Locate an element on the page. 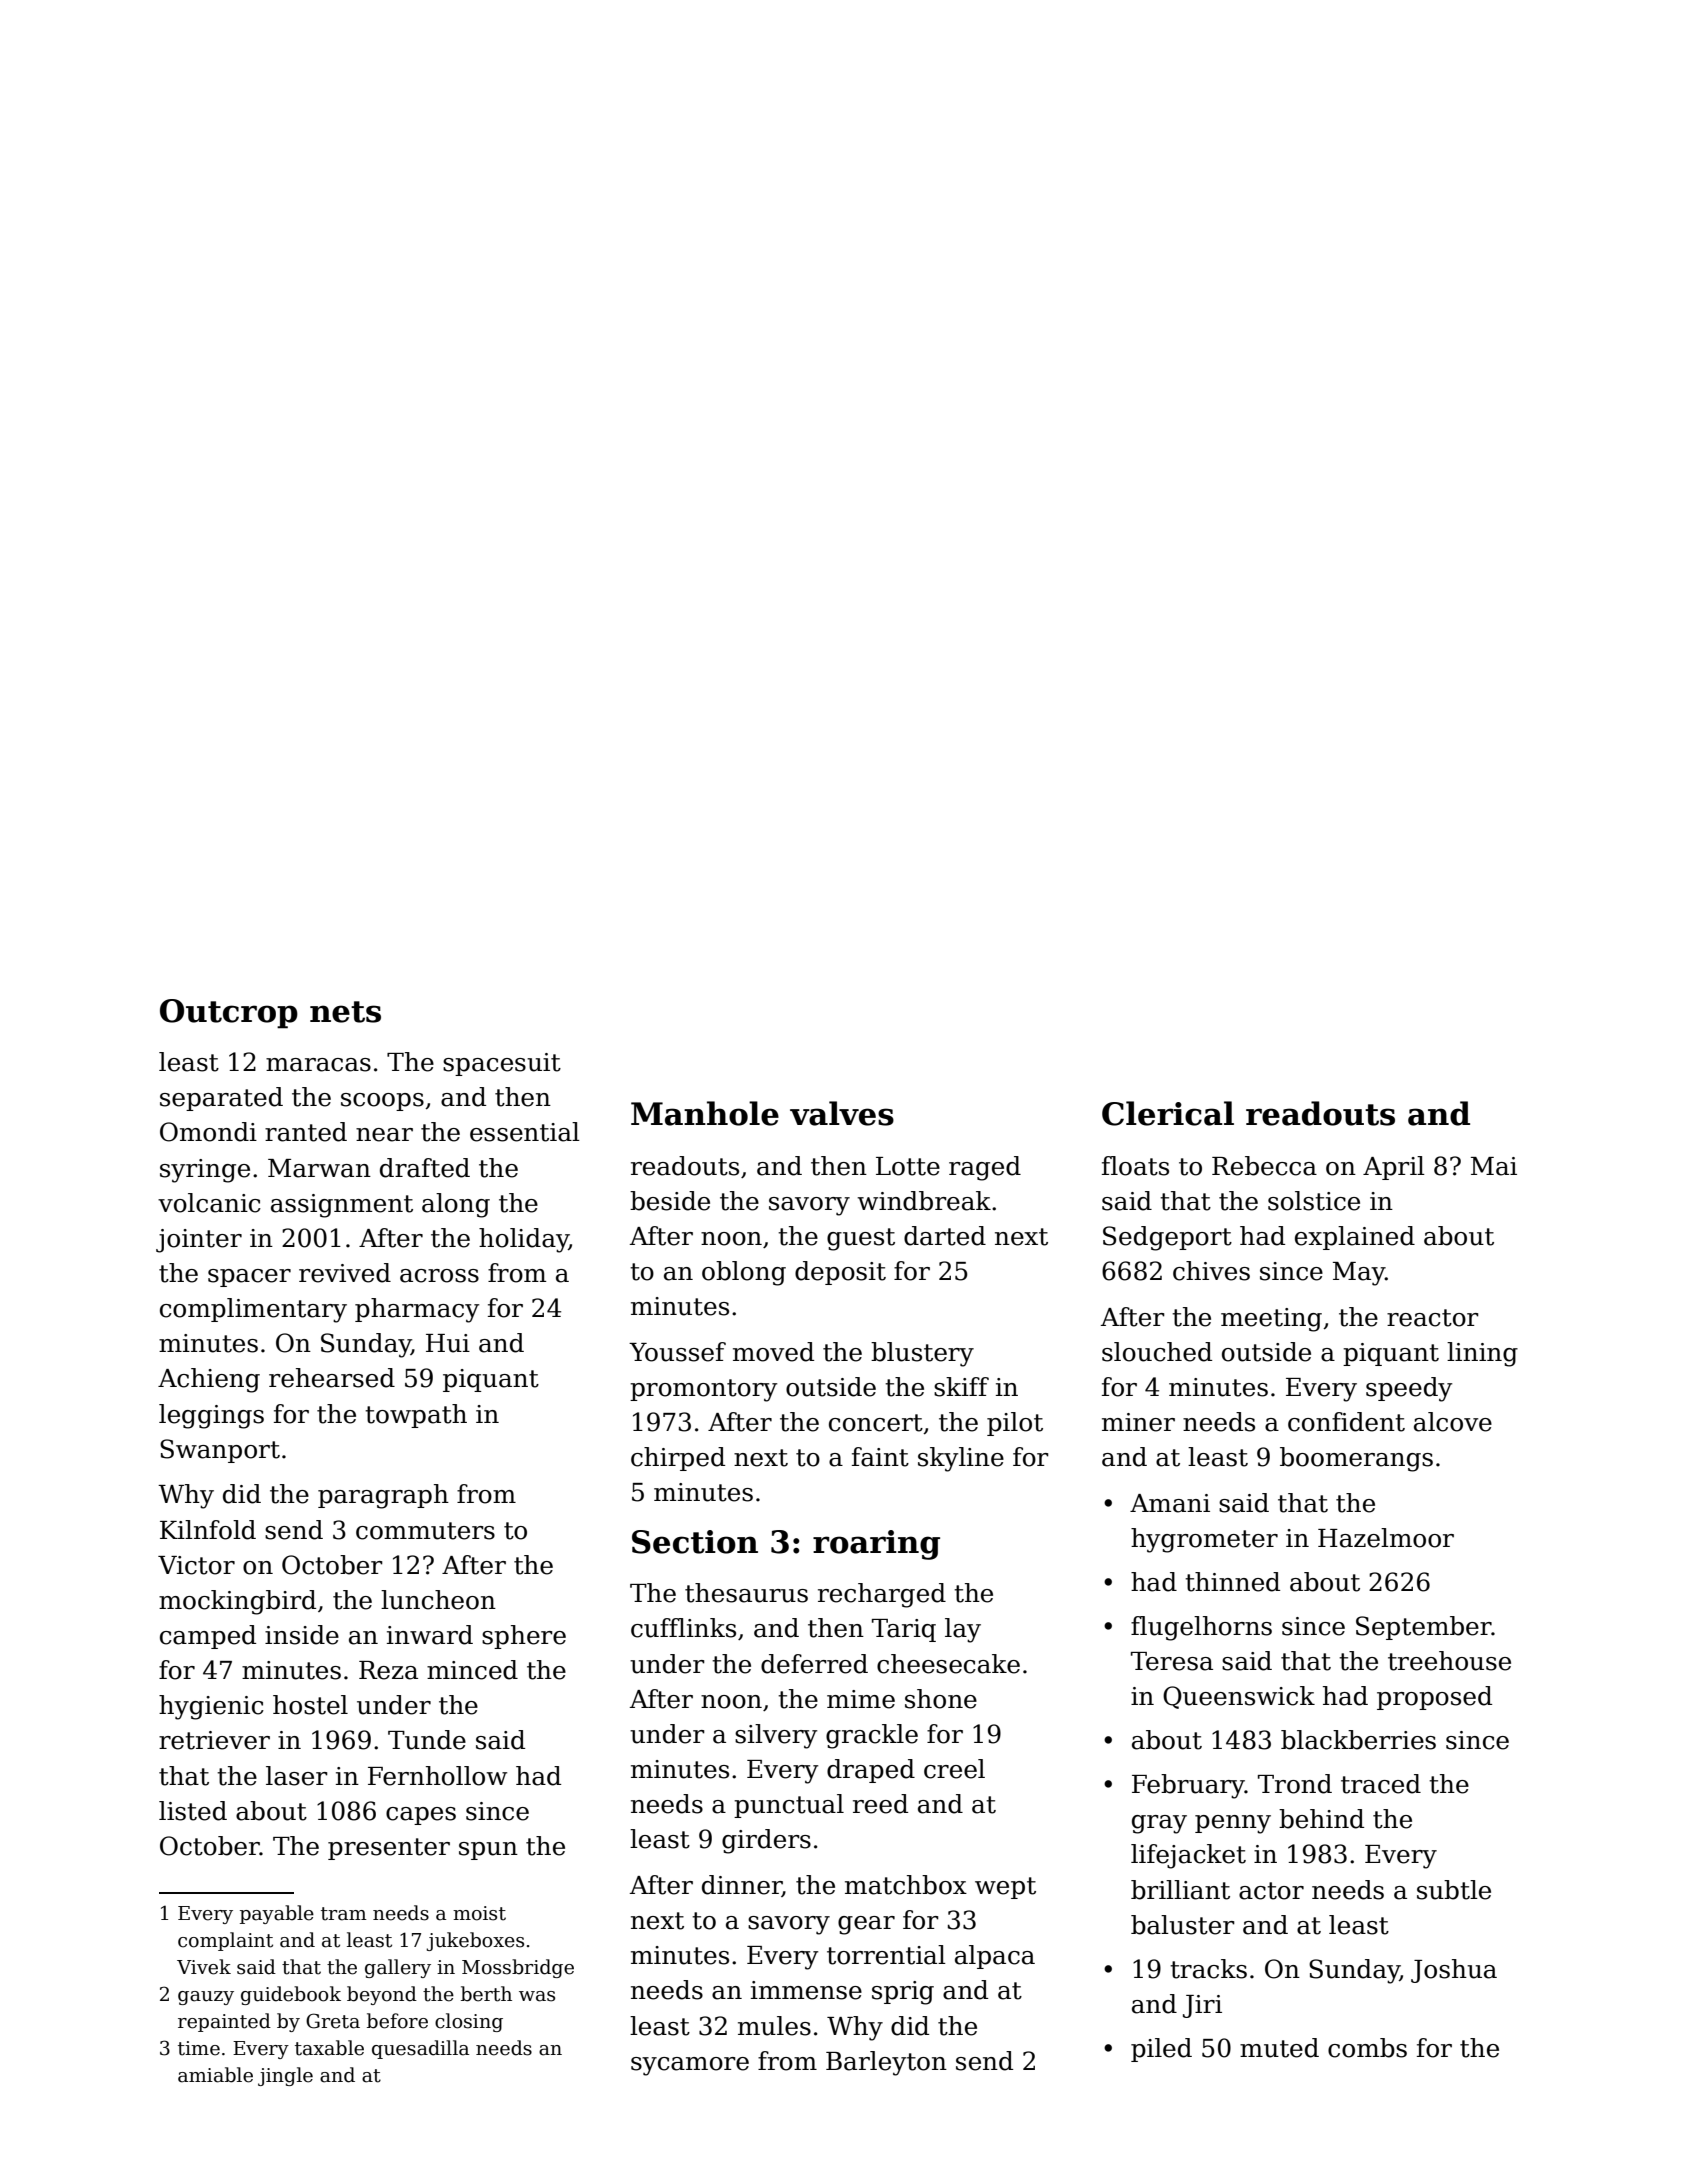  shone is located at coordinates (941, 1699).
